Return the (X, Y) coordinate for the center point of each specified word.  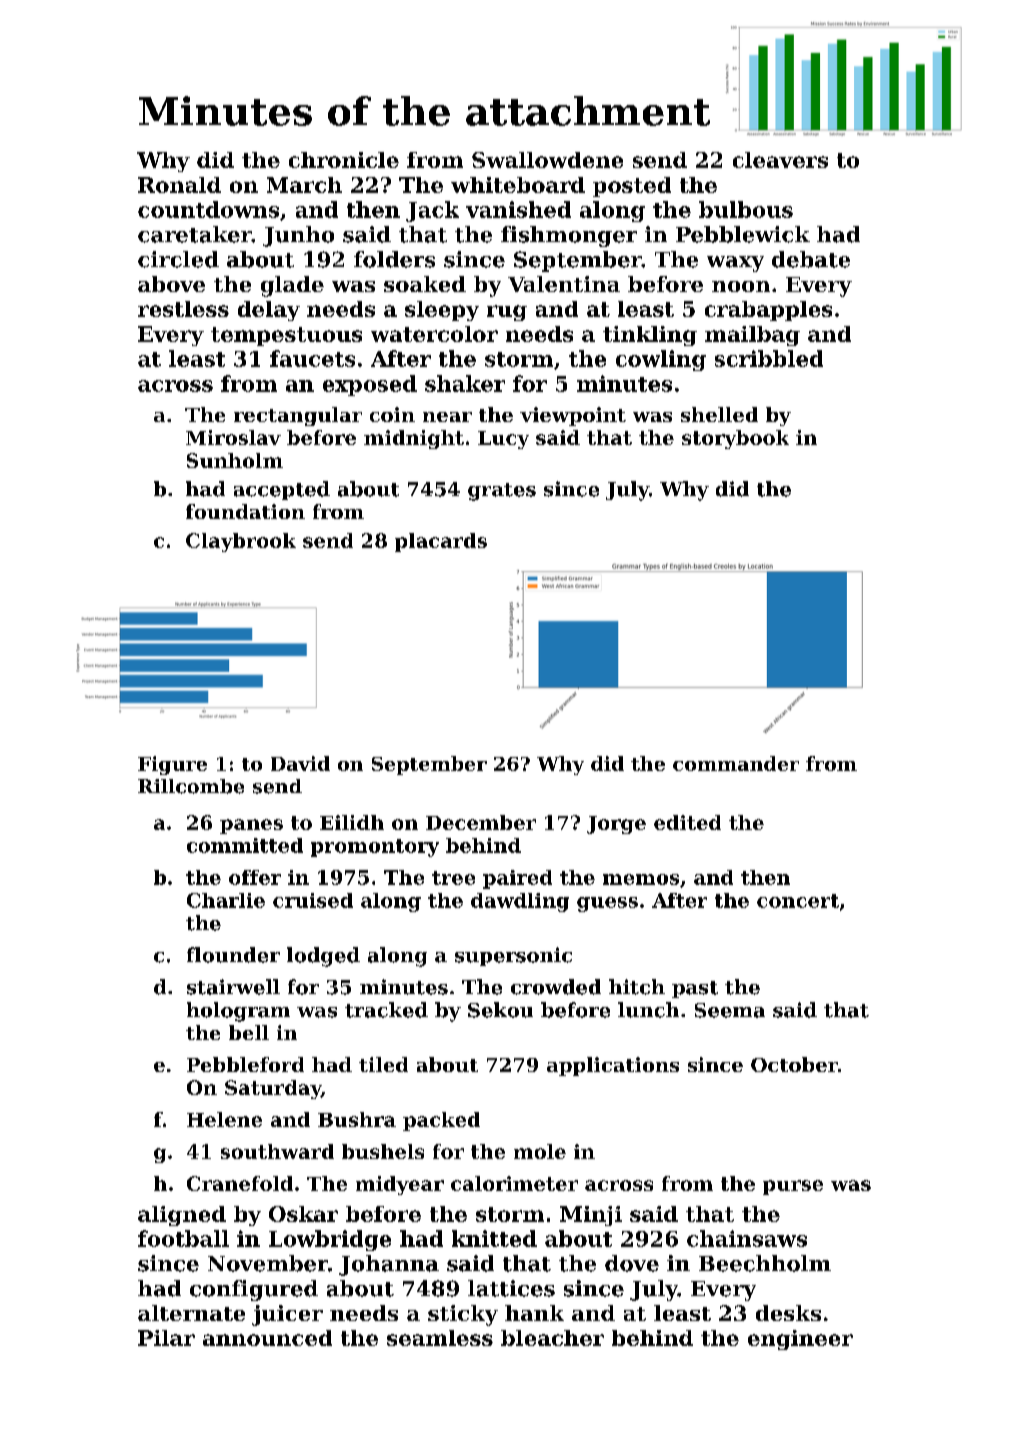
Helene (224, 1119)
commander (736, 763)
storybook (735, 439)
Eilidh (352, 822)
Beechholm (765, 1263)
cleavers (780, 160)
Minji (591, 1216)
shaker (465, 383)
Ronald (179, 185)
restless (183, 309)
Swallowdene (547, 160)
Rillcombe (191, 786)
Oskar (303, 1214)
